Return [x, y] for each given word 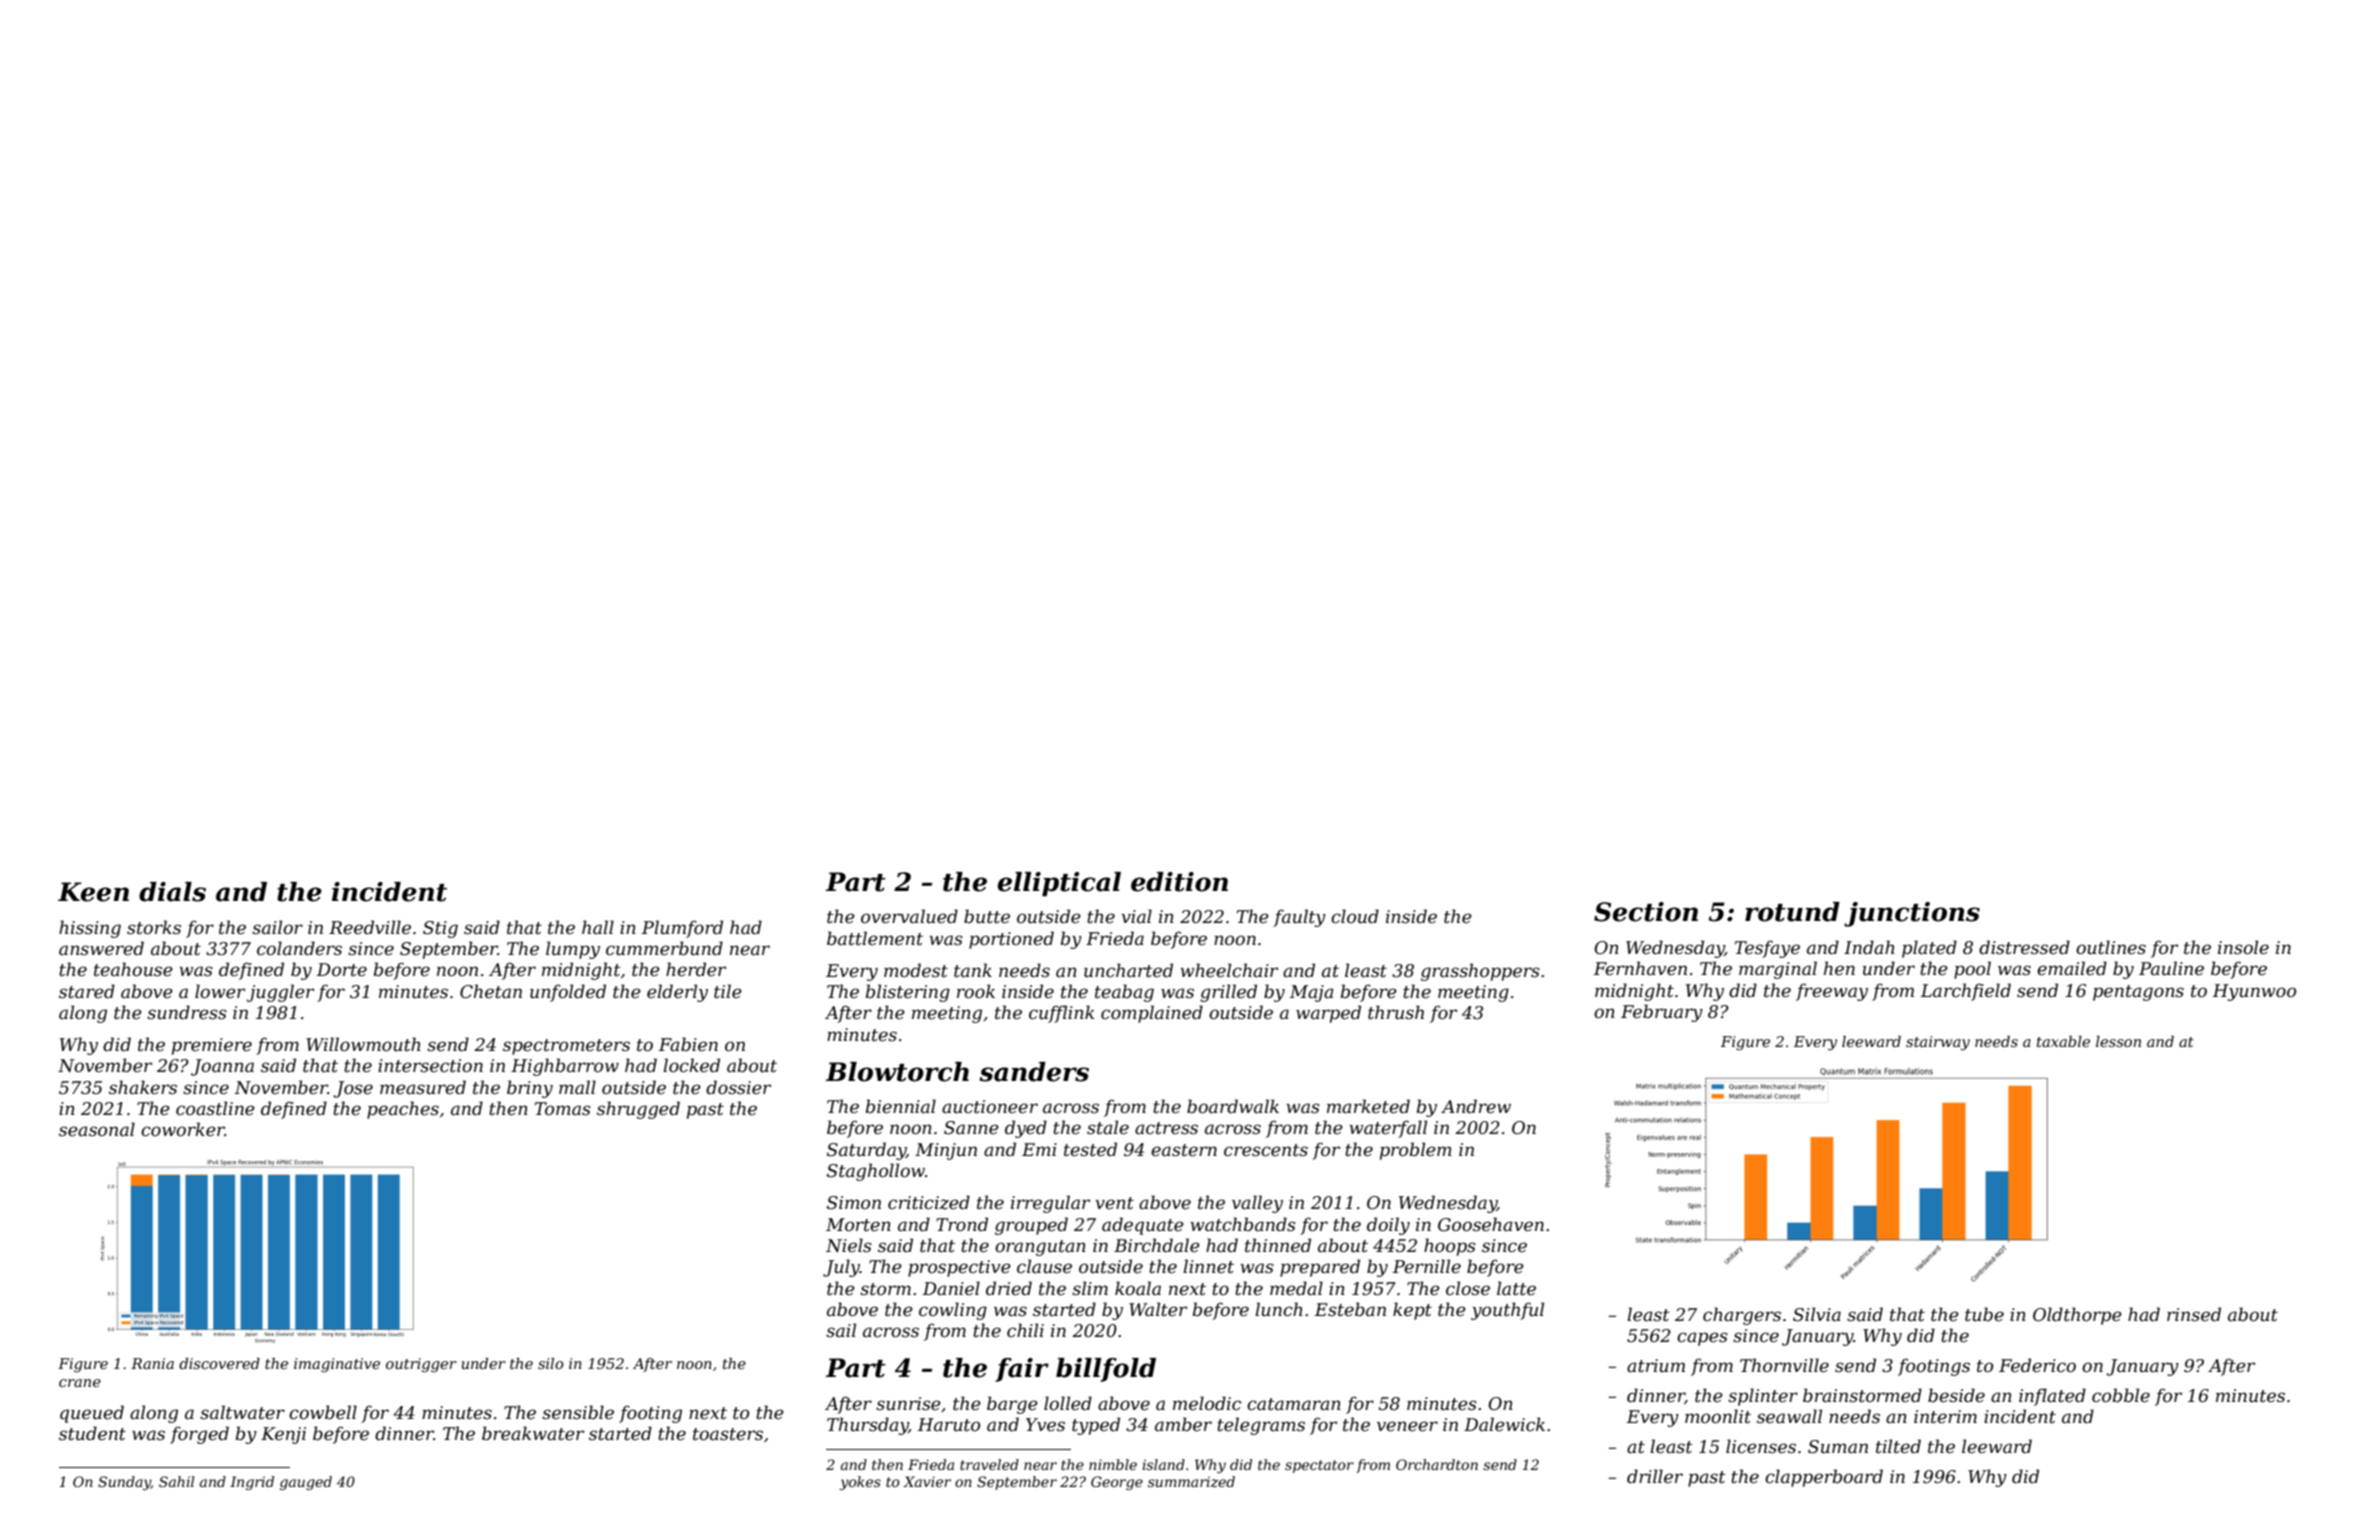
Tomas [563, 1109]
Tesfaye [1767, 949]
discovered [219, 1363]
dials [172, 892]
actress [1166, 1128]
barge [1012, 1405]
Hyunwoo [2254, 992]
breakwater [533, 1433]
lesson [2118, 1041]
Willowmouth [363, 1044]
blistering [907, 993]
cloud [1355, 916]
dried [1009, 1288]
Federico [2037, 1365]
